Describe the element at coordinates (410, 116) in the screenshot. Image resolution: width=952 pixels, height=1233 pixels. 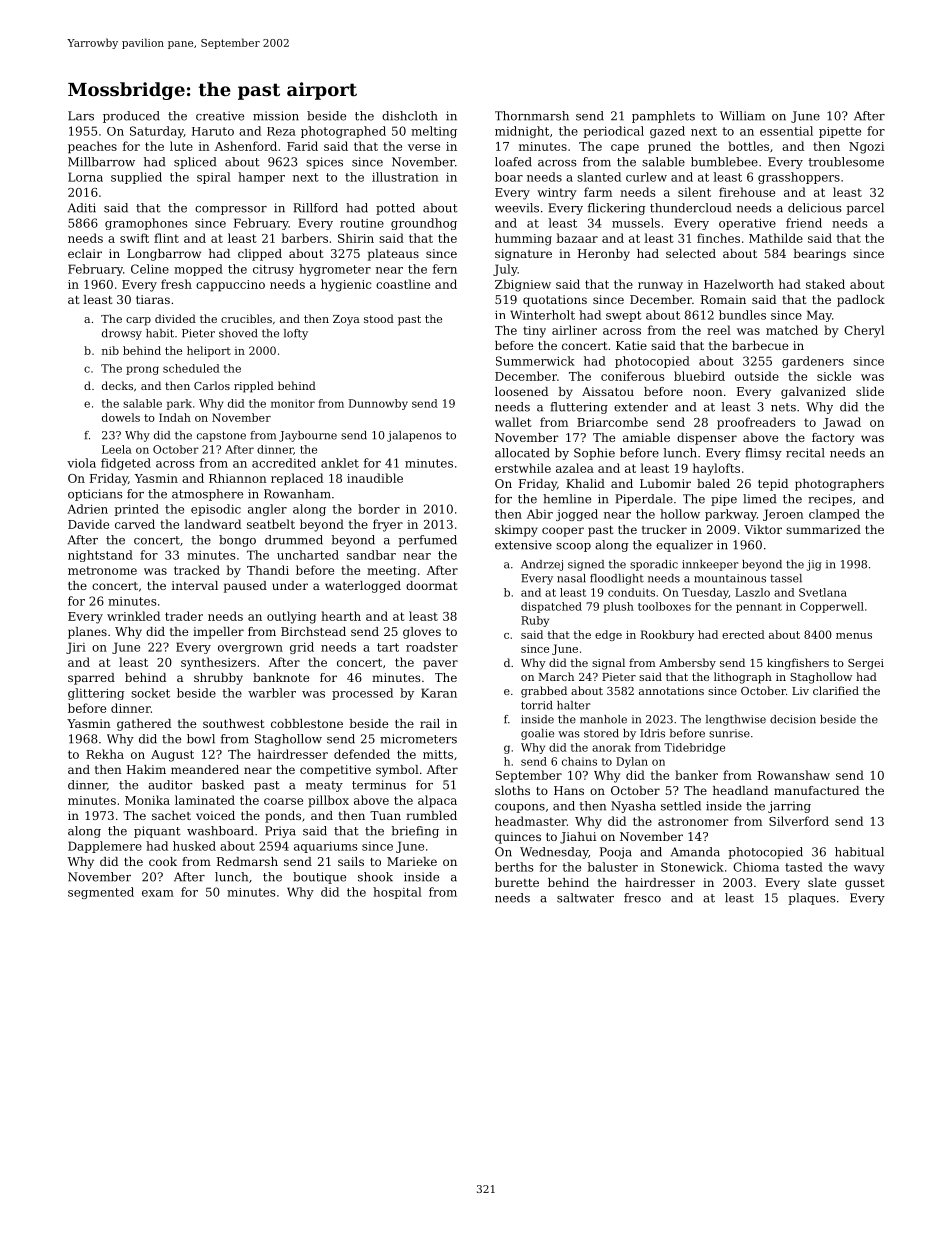
I see `dishcloth` at that location.
